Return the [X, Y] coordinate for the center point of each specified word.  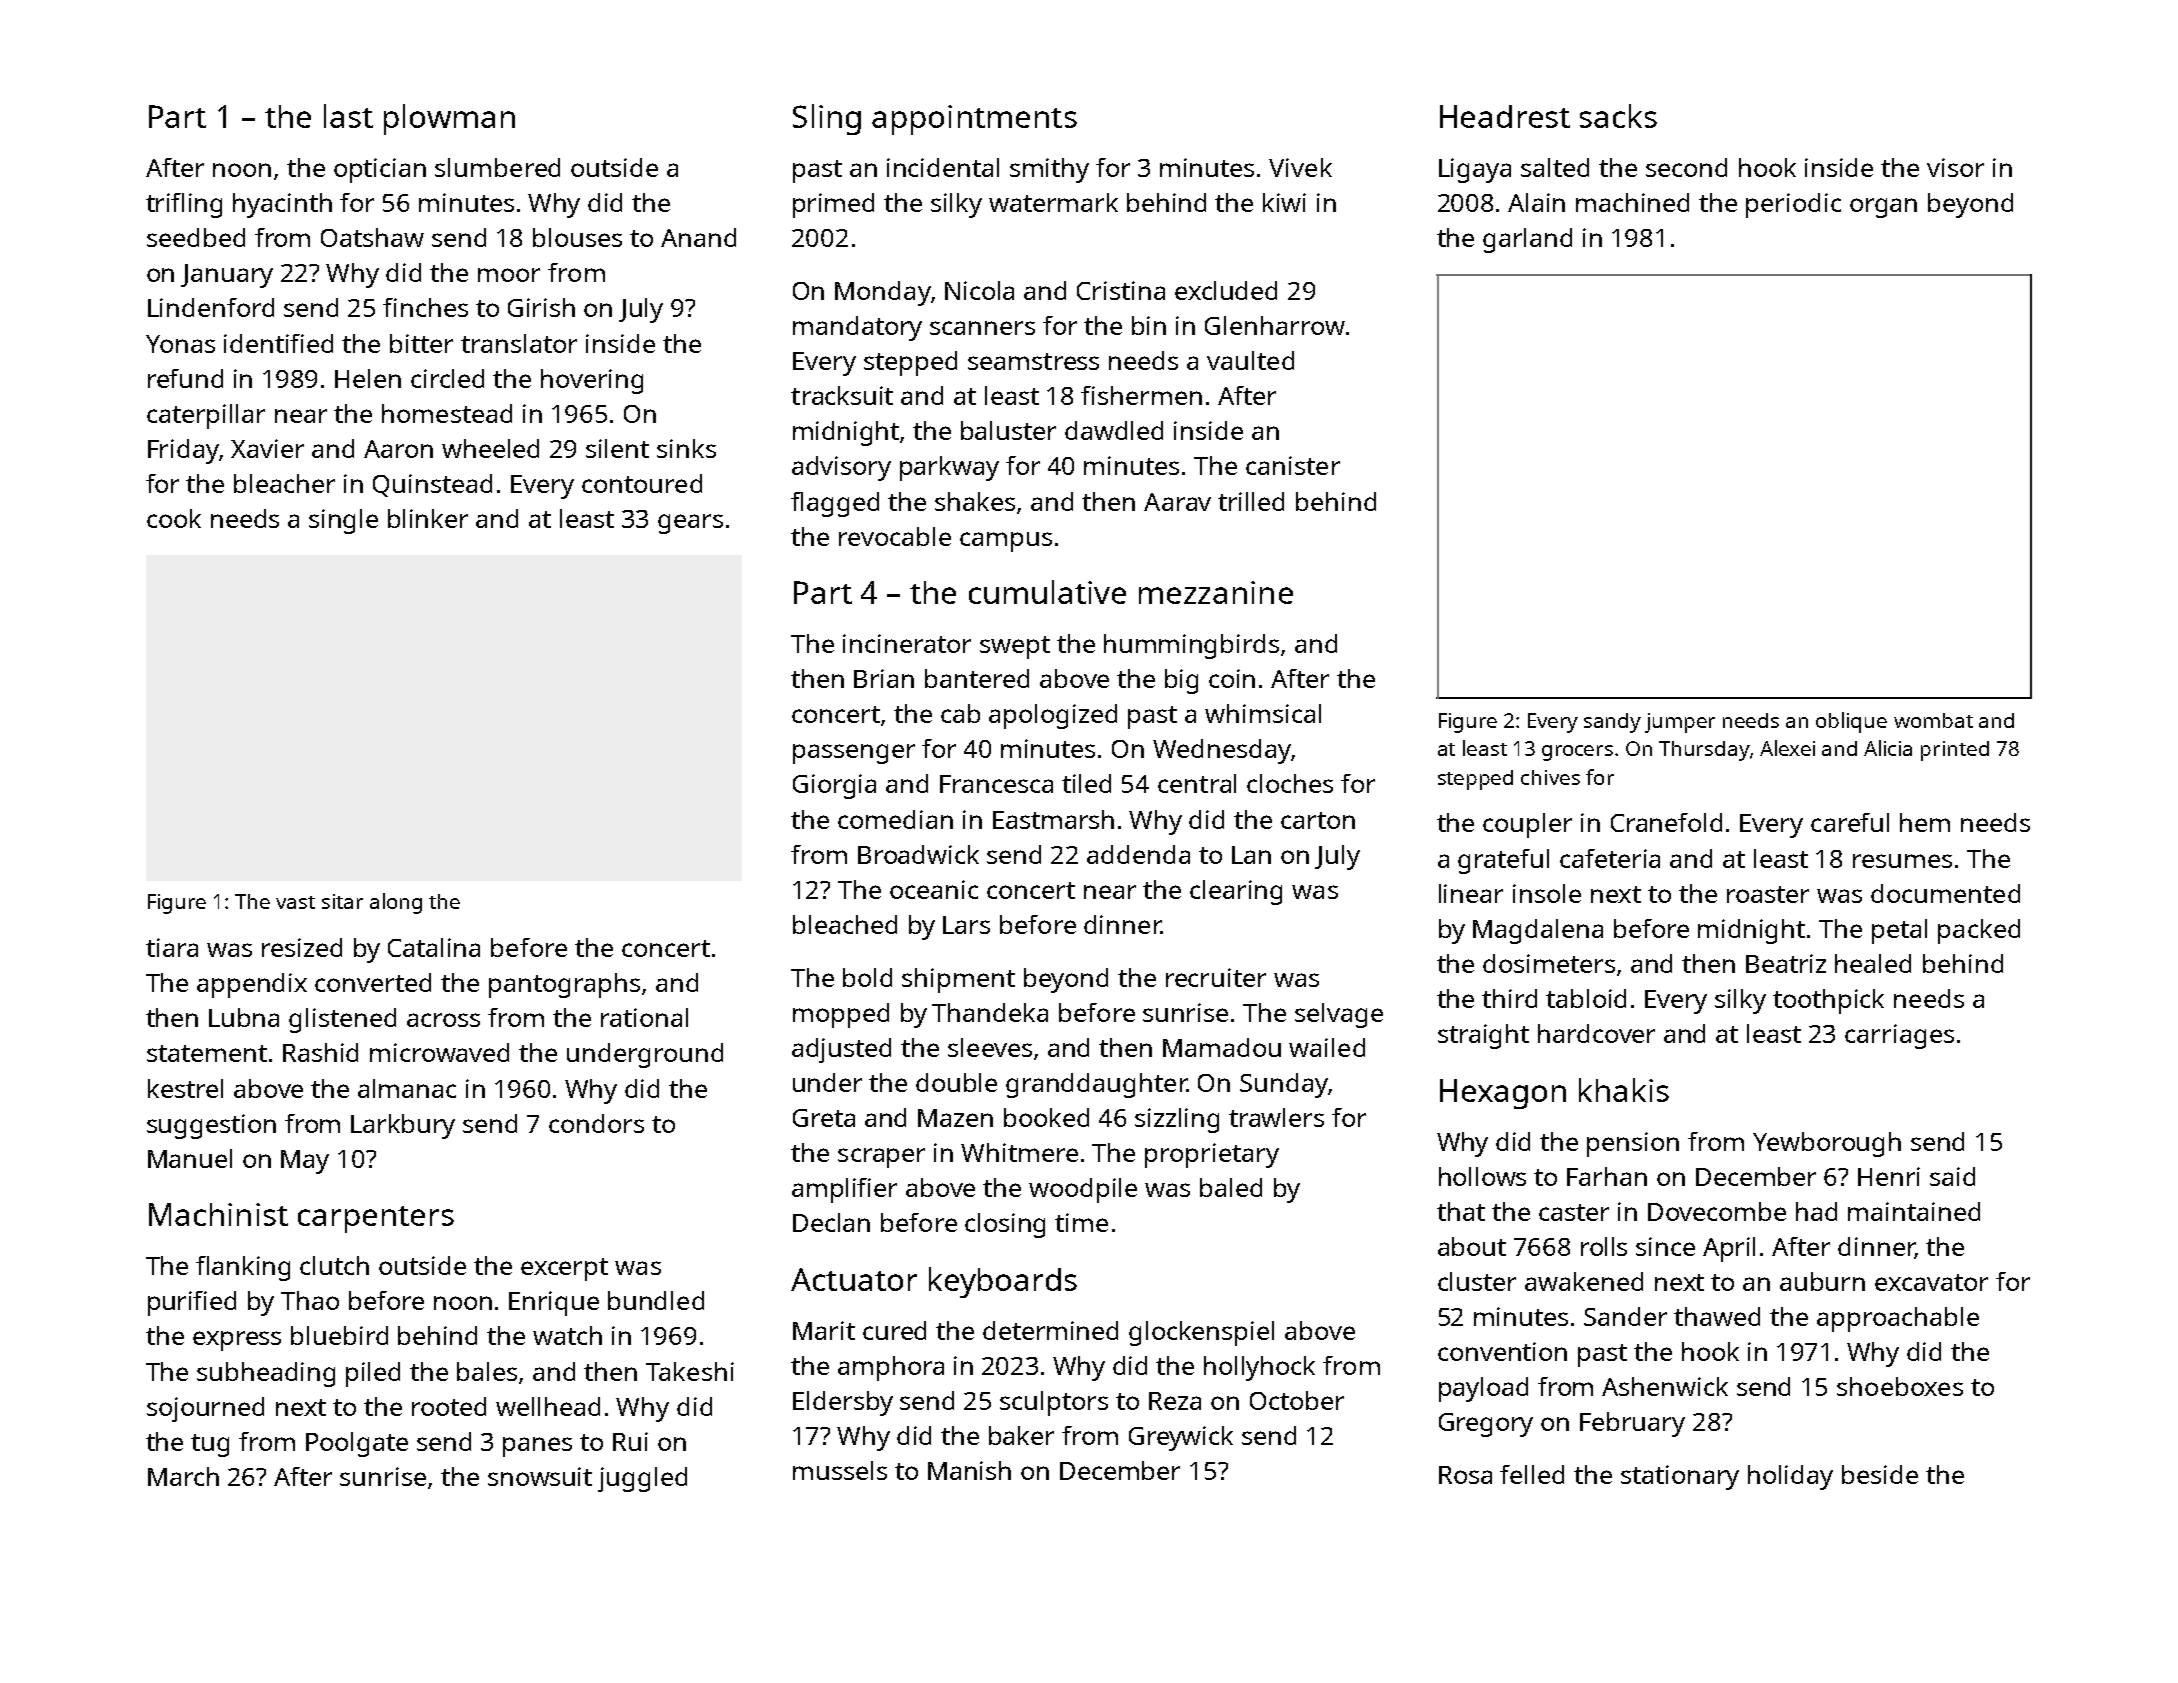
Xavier [267, 448]
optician [380, 170]
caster [1574, 1212]
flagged [835, 504]
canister [1293, 465]
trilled [1251, 501]
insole [1547, 893]
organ [1883, 208]
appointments [974, 120]
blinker [428, 518]
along [396, 903]
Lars [966, 925]
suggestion [211, 1126]
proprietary [1212, 1155]
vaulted [1250, 360]
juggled [642, 1479]
